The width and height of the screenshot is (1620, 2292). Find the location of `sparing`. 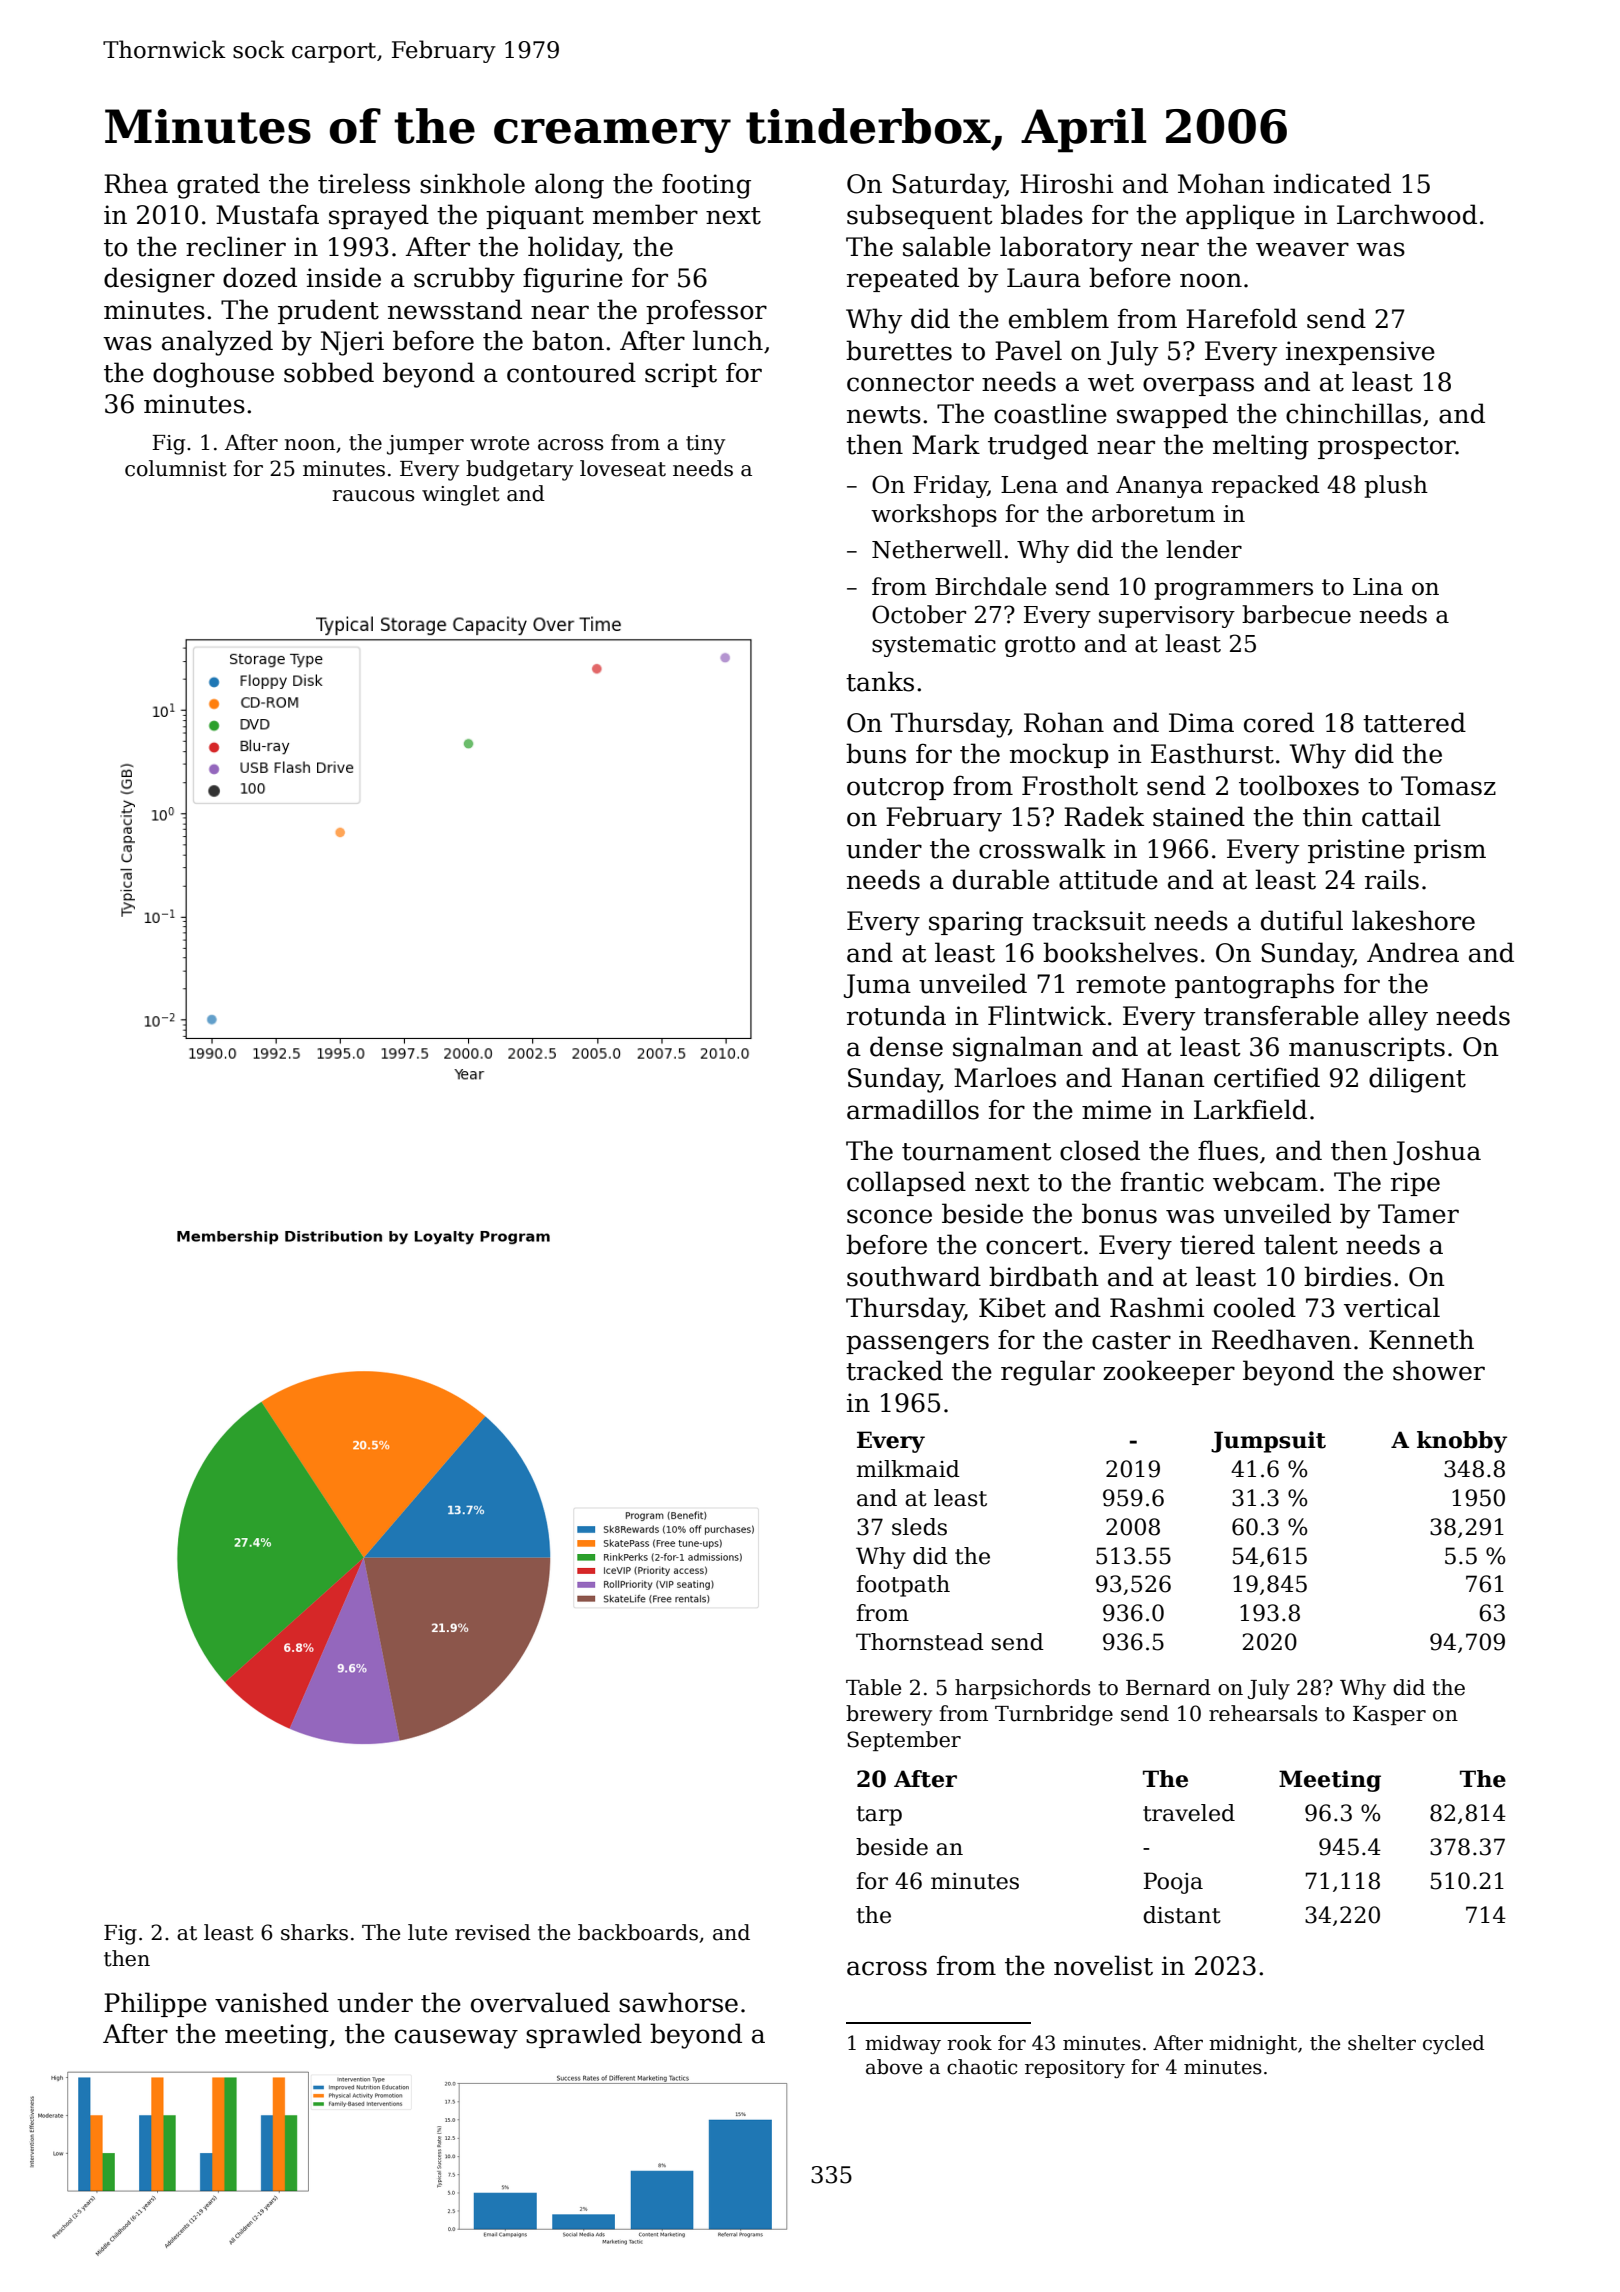

sparing is located at coordinates (976, 923).
